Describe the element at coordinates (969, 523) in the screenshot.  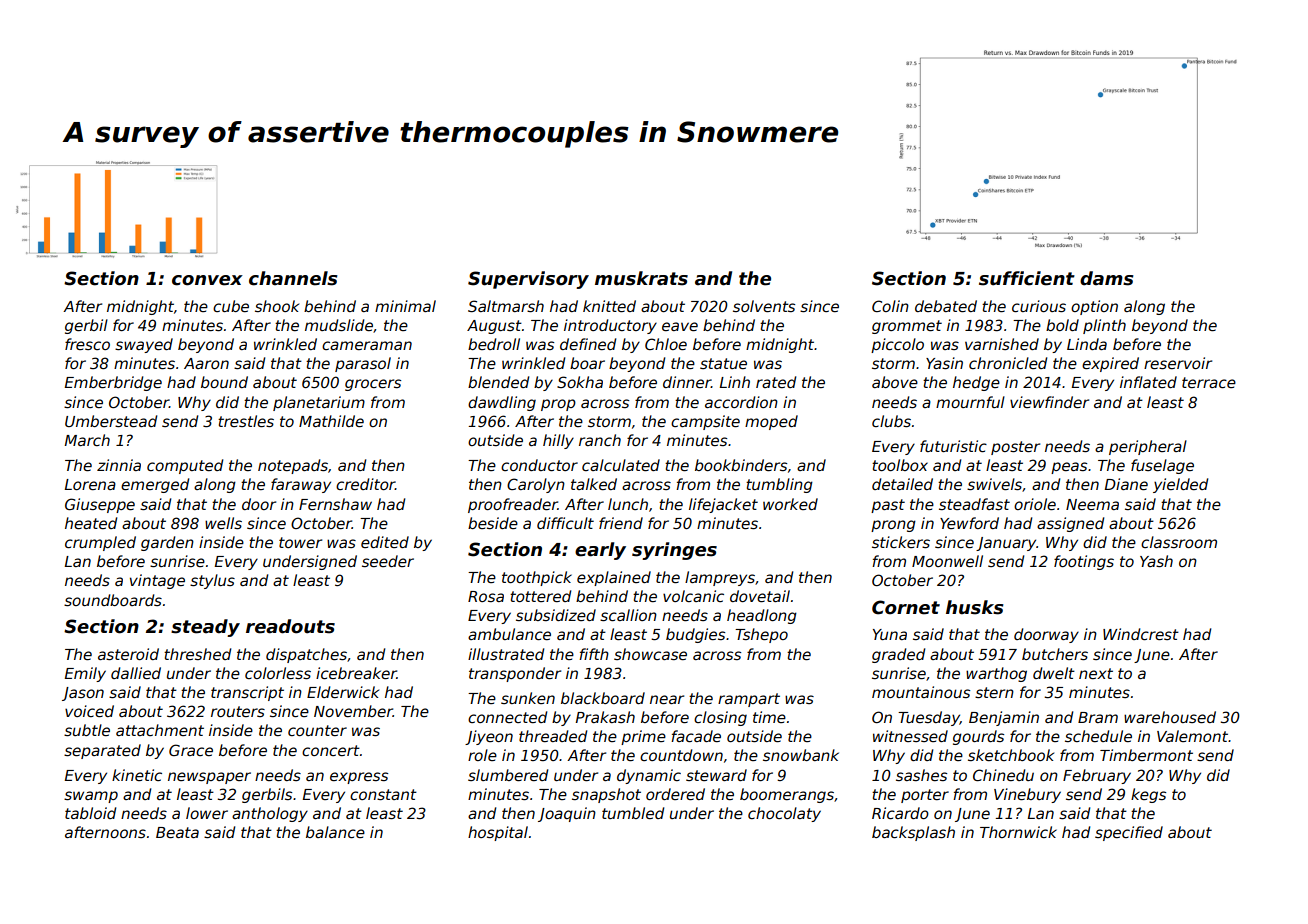
I see `Yewford` at that location.
